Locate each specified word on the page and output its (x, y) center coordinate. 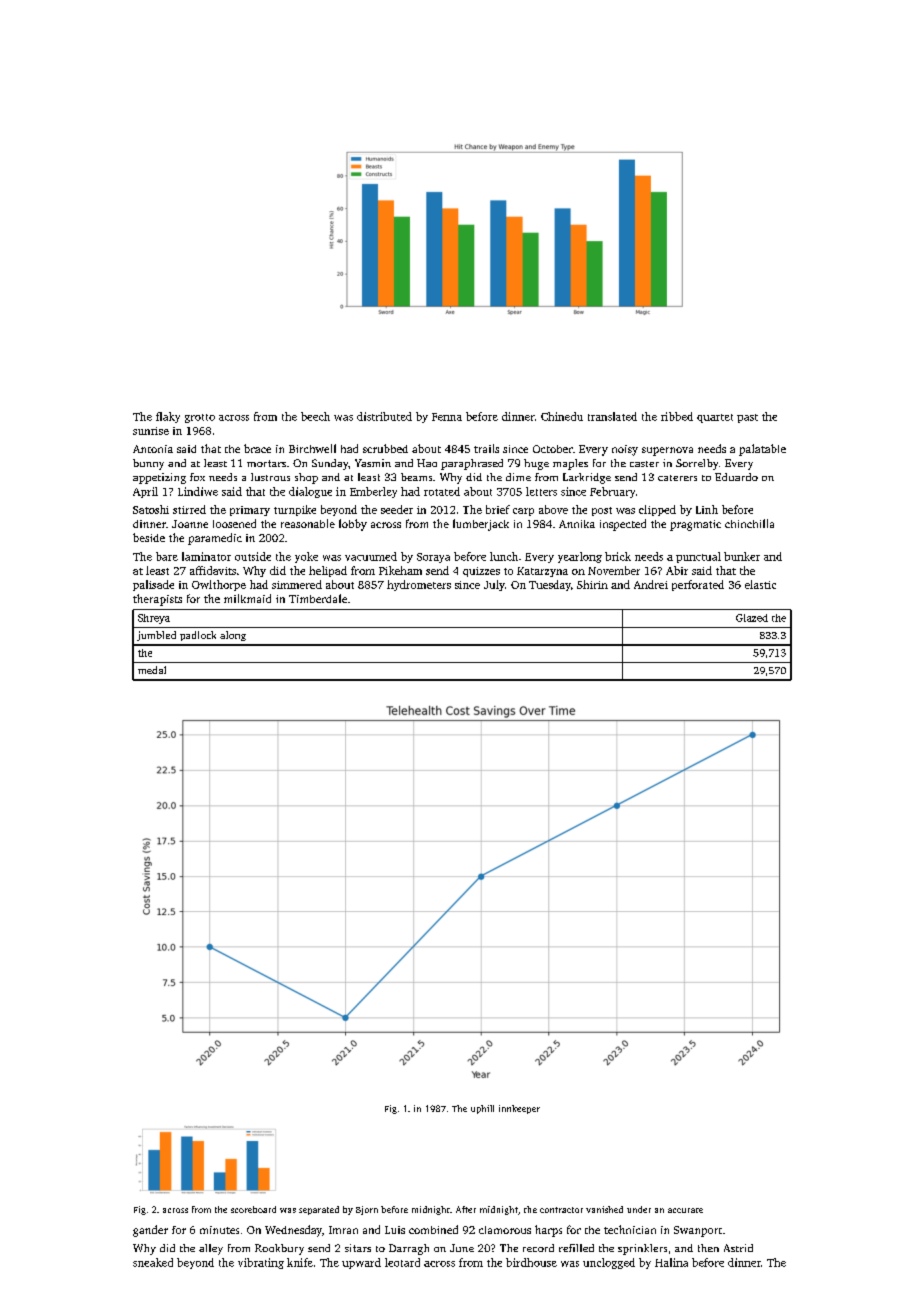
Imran (343, 1230)
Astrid (738, 1248)
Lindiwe (198, 491)
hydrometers (419, 585)
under (639, 1209)
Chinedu (562, 416)
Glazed (752, 618)
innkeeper (519, 1109)
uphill (482, 1109)
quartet (715, 418)
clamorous (505, 1230)
